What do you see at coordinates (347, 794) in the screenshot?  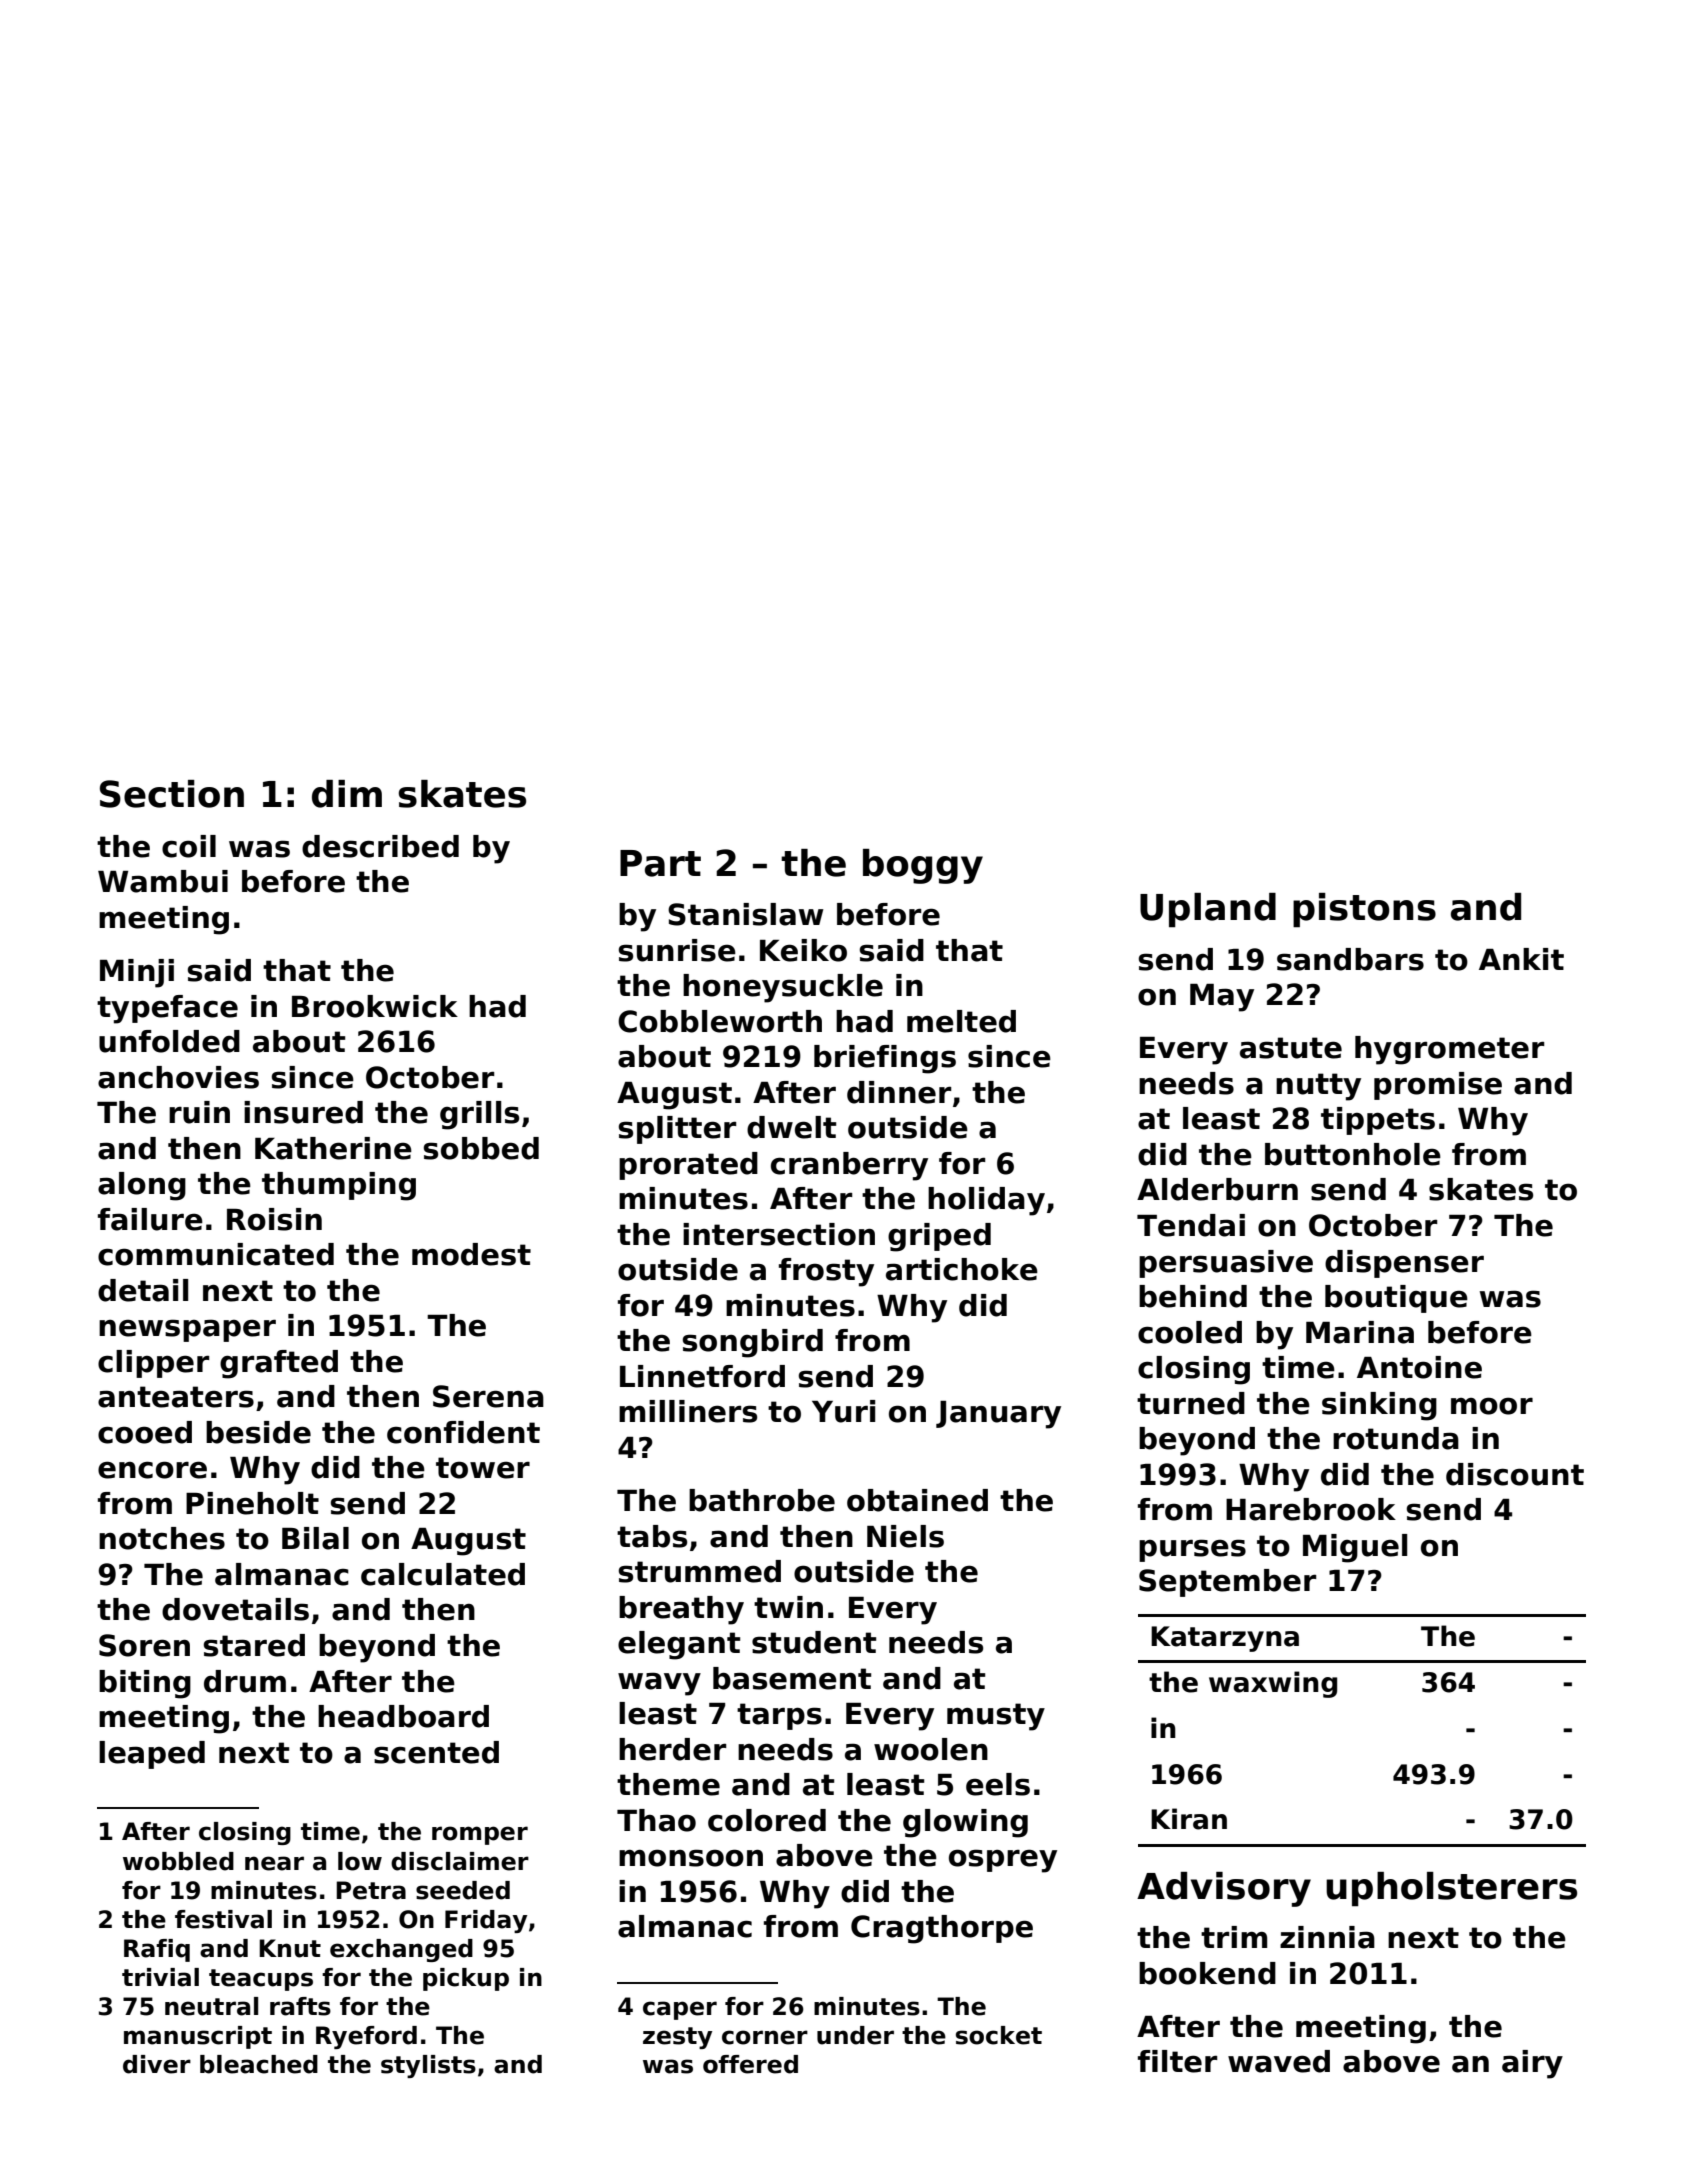 I see `dim` at bounding box center [347, 794].
